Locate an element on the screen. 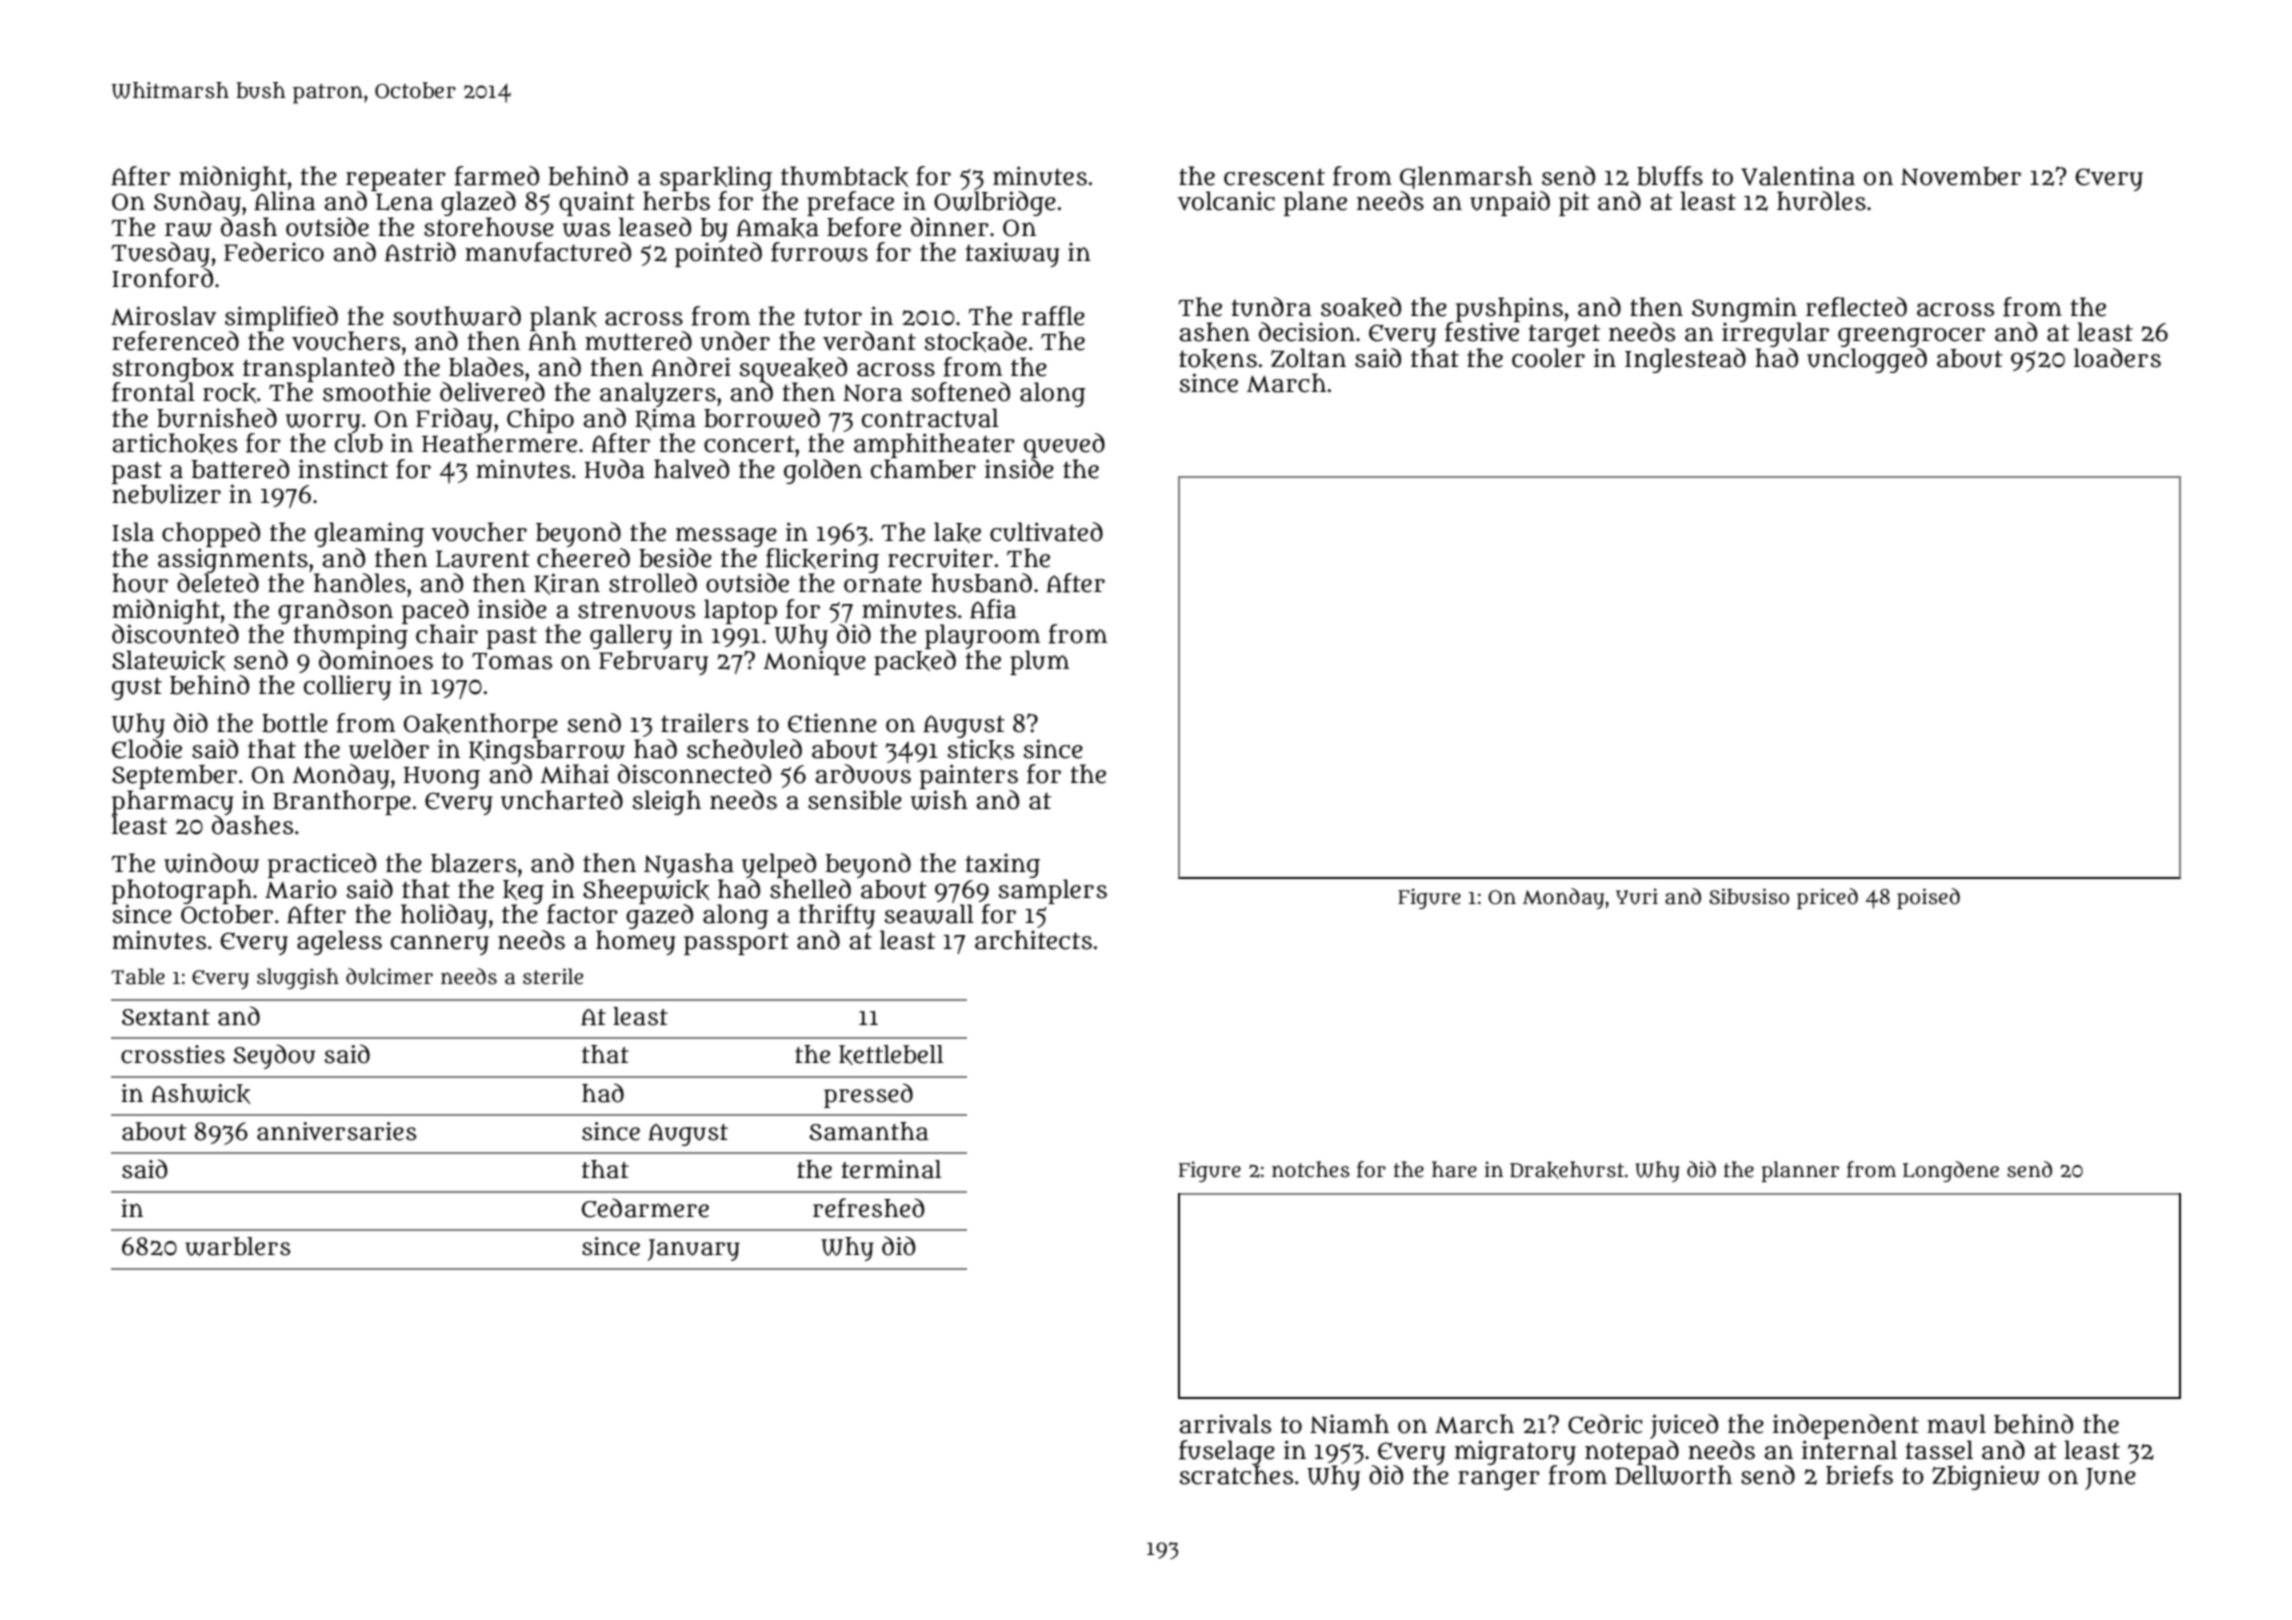  terminal is located at coordinates (891, 1169).
